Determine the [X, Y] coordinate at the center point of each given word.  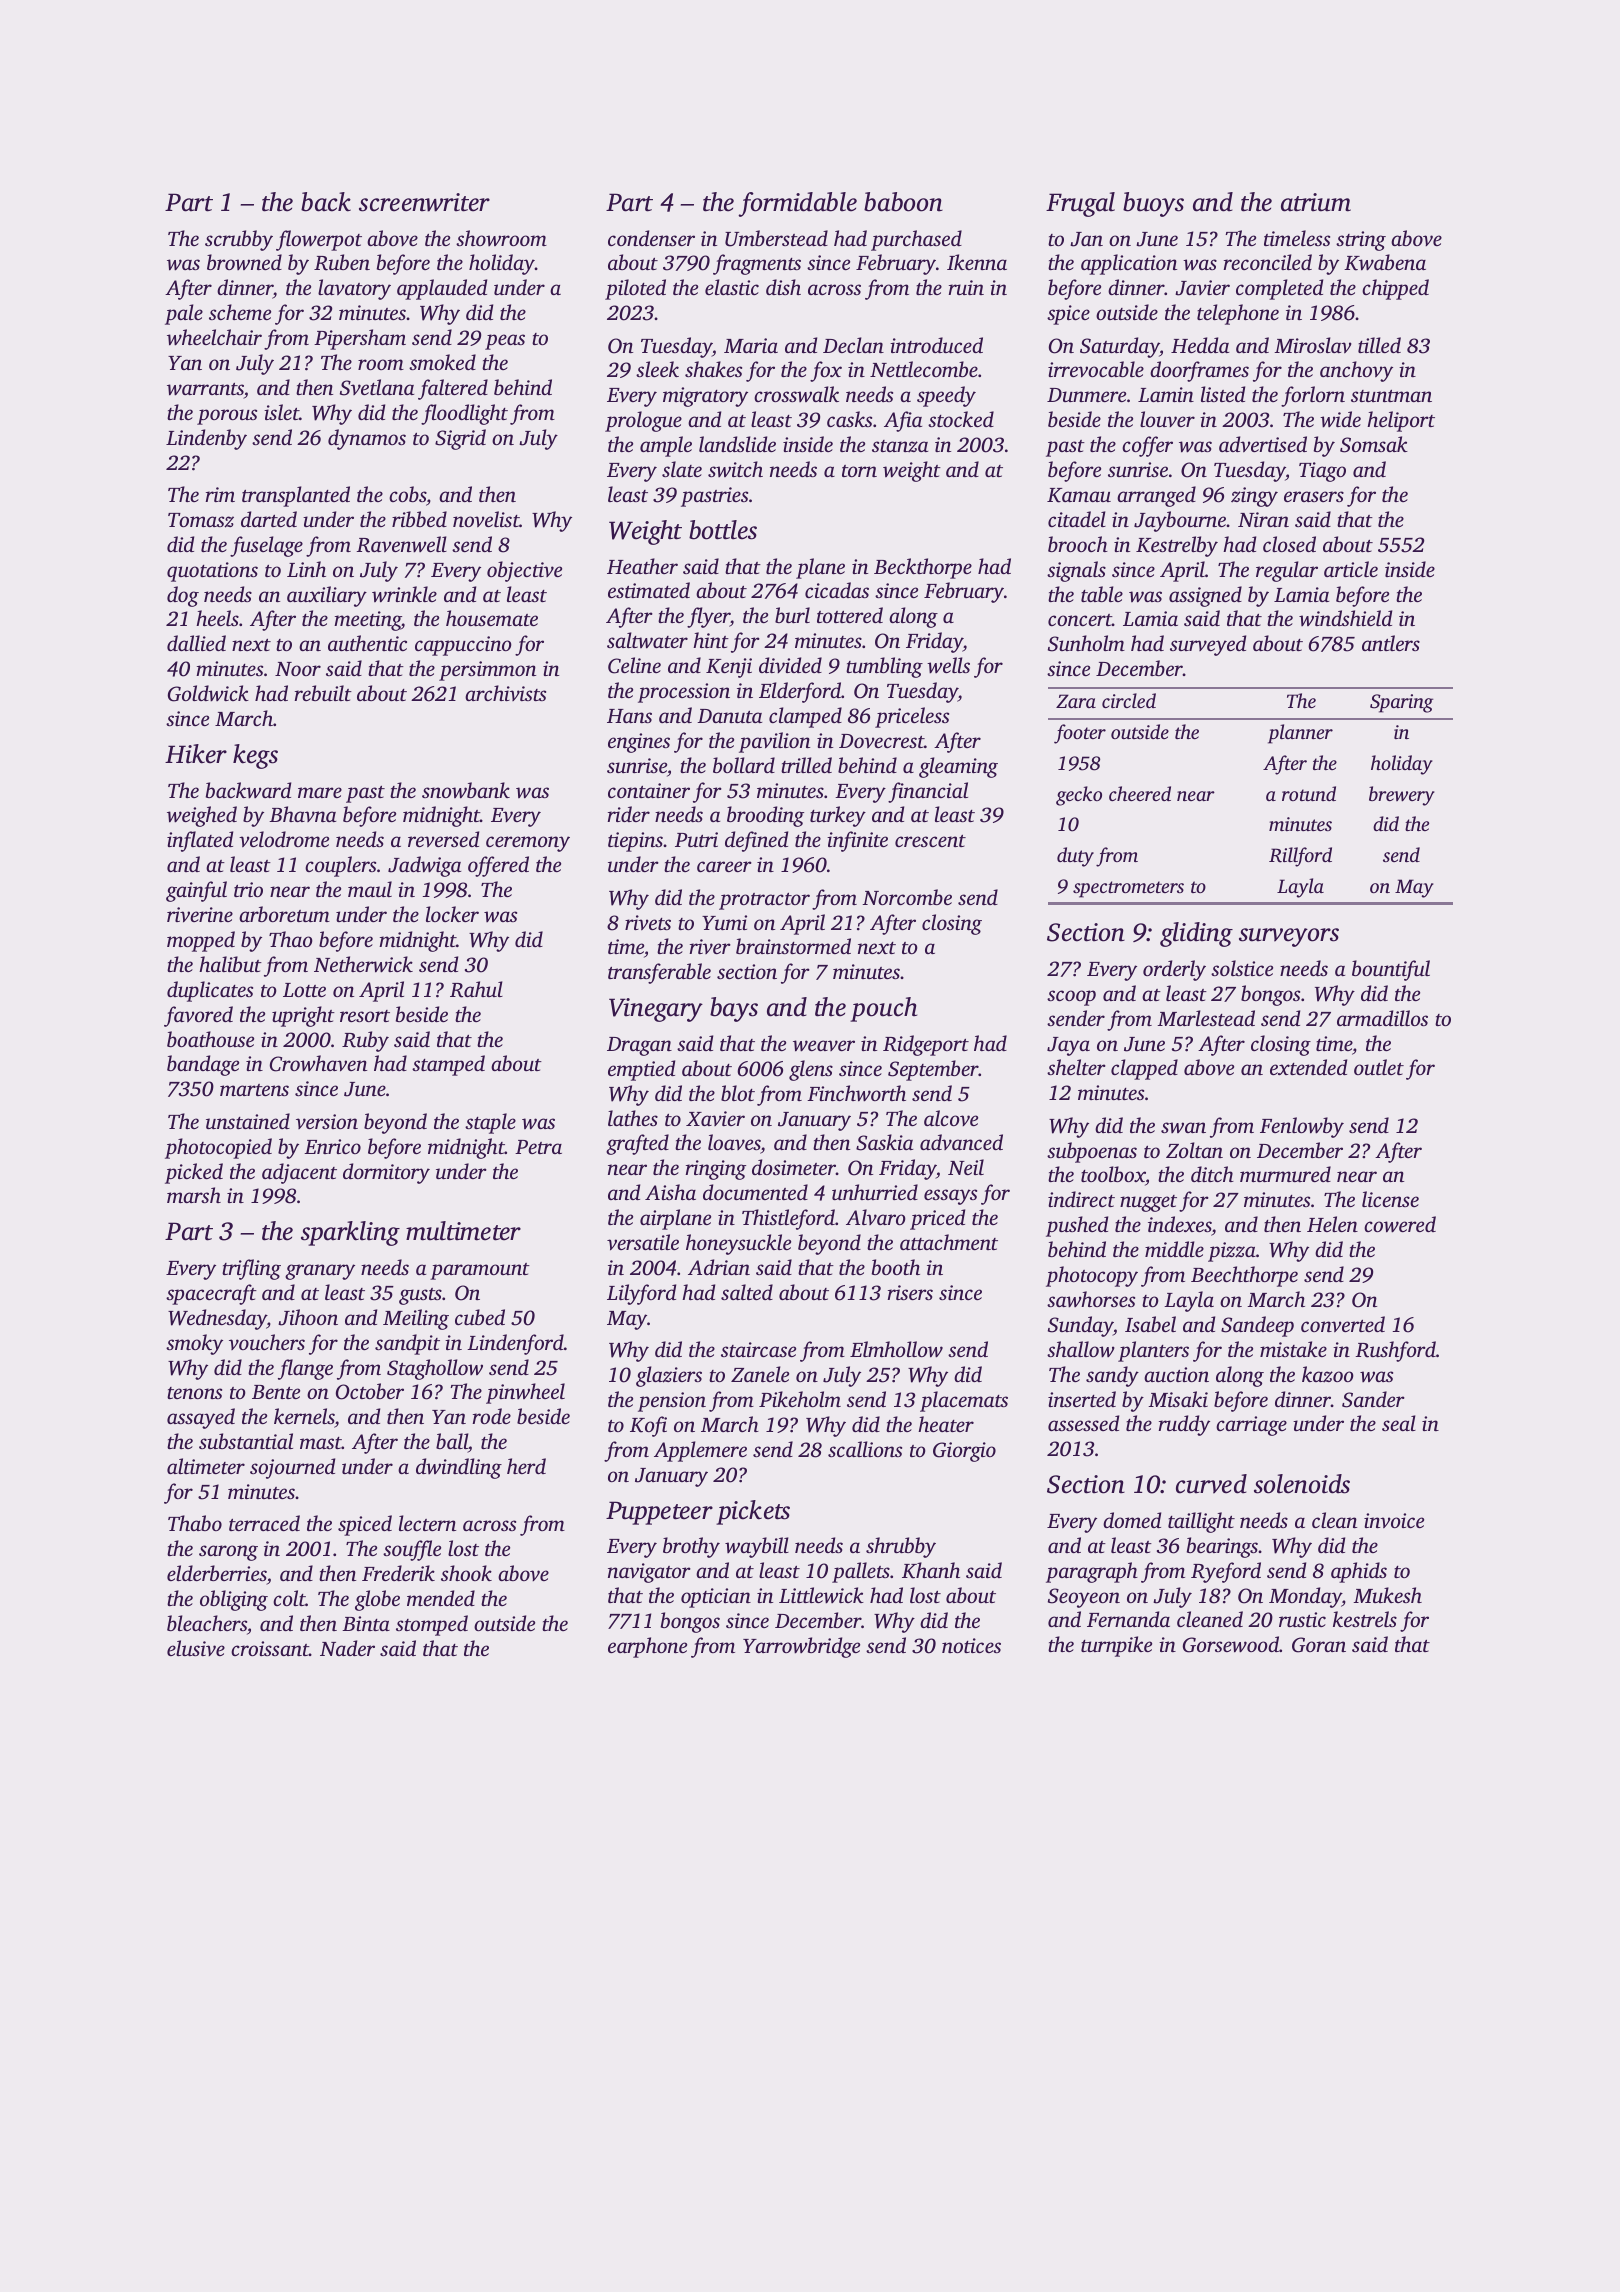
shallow [1081, 1349]
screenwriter [424, 202]
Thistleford [788, 1219]
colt [289, 1598]
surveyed [1208, 645]
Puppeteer [659, 1513]
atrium [1316, 202]
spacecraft [211, 1294]
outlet [1379, 1067]
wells [948, 665]
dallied [196, 643]
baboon [903, 202]
